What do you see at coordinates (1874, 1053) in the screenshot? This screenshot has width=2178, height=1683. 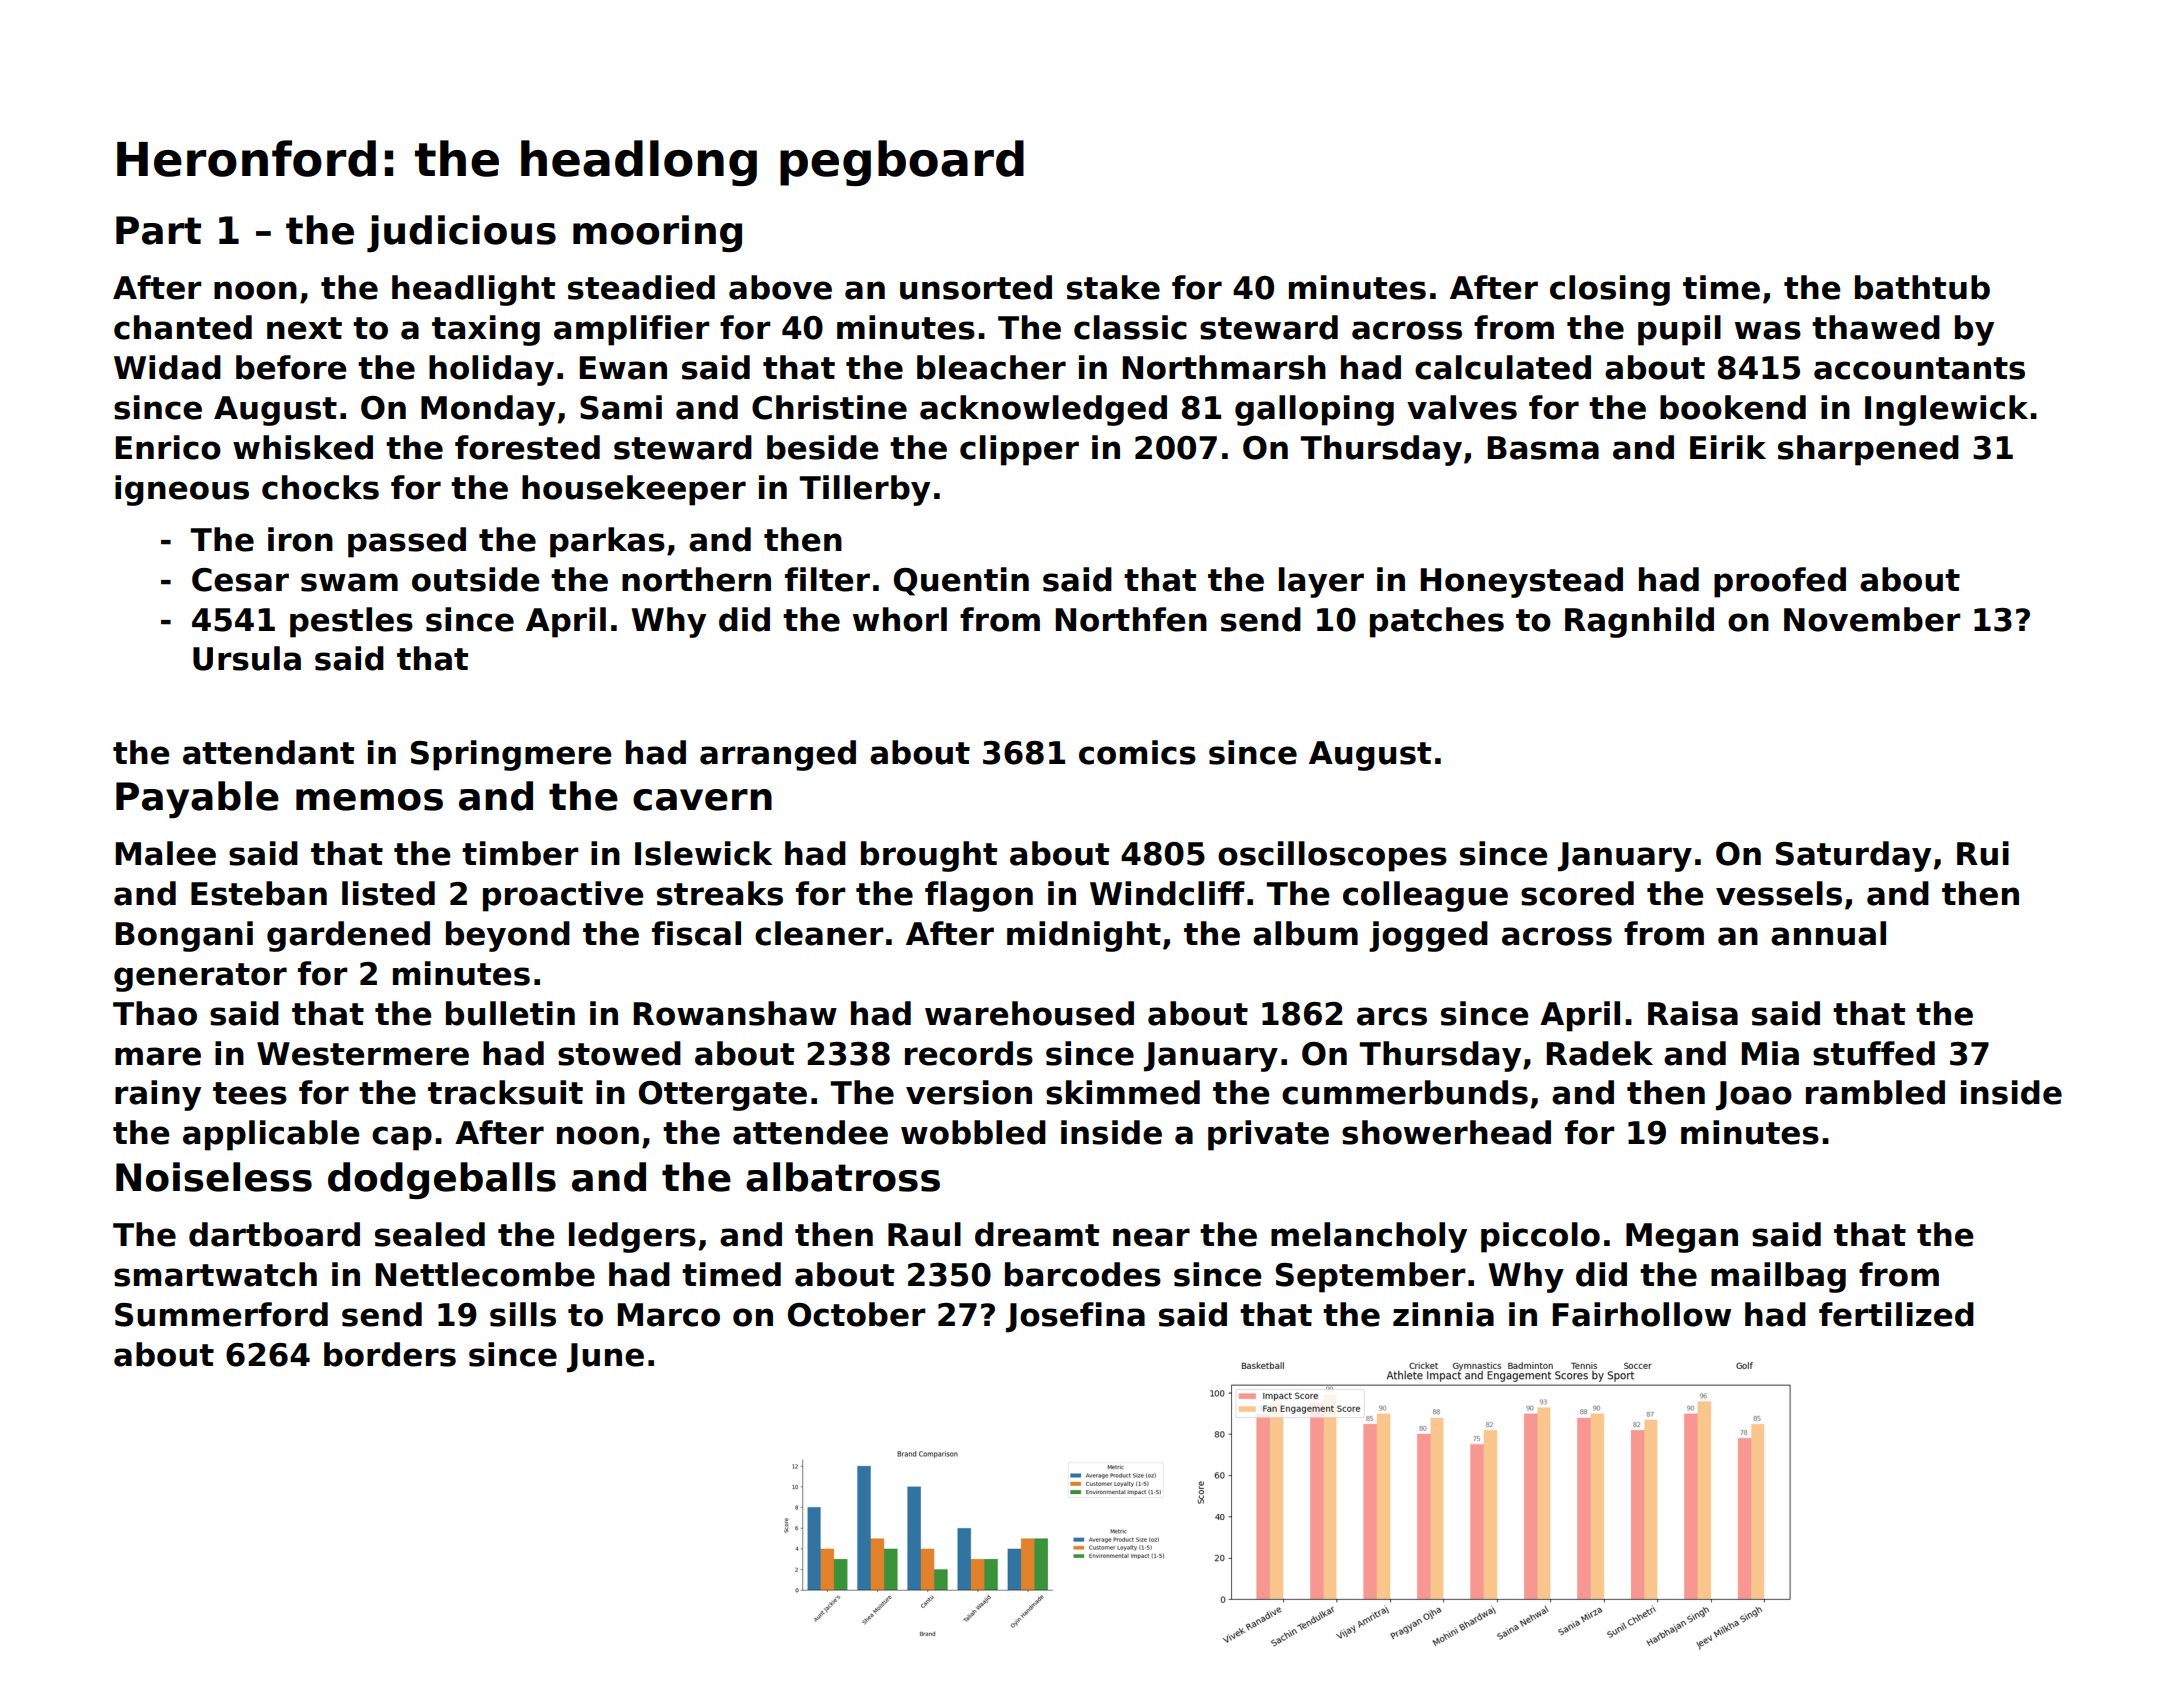 I see `stuffed` at bounding box center [1874, 1053].
